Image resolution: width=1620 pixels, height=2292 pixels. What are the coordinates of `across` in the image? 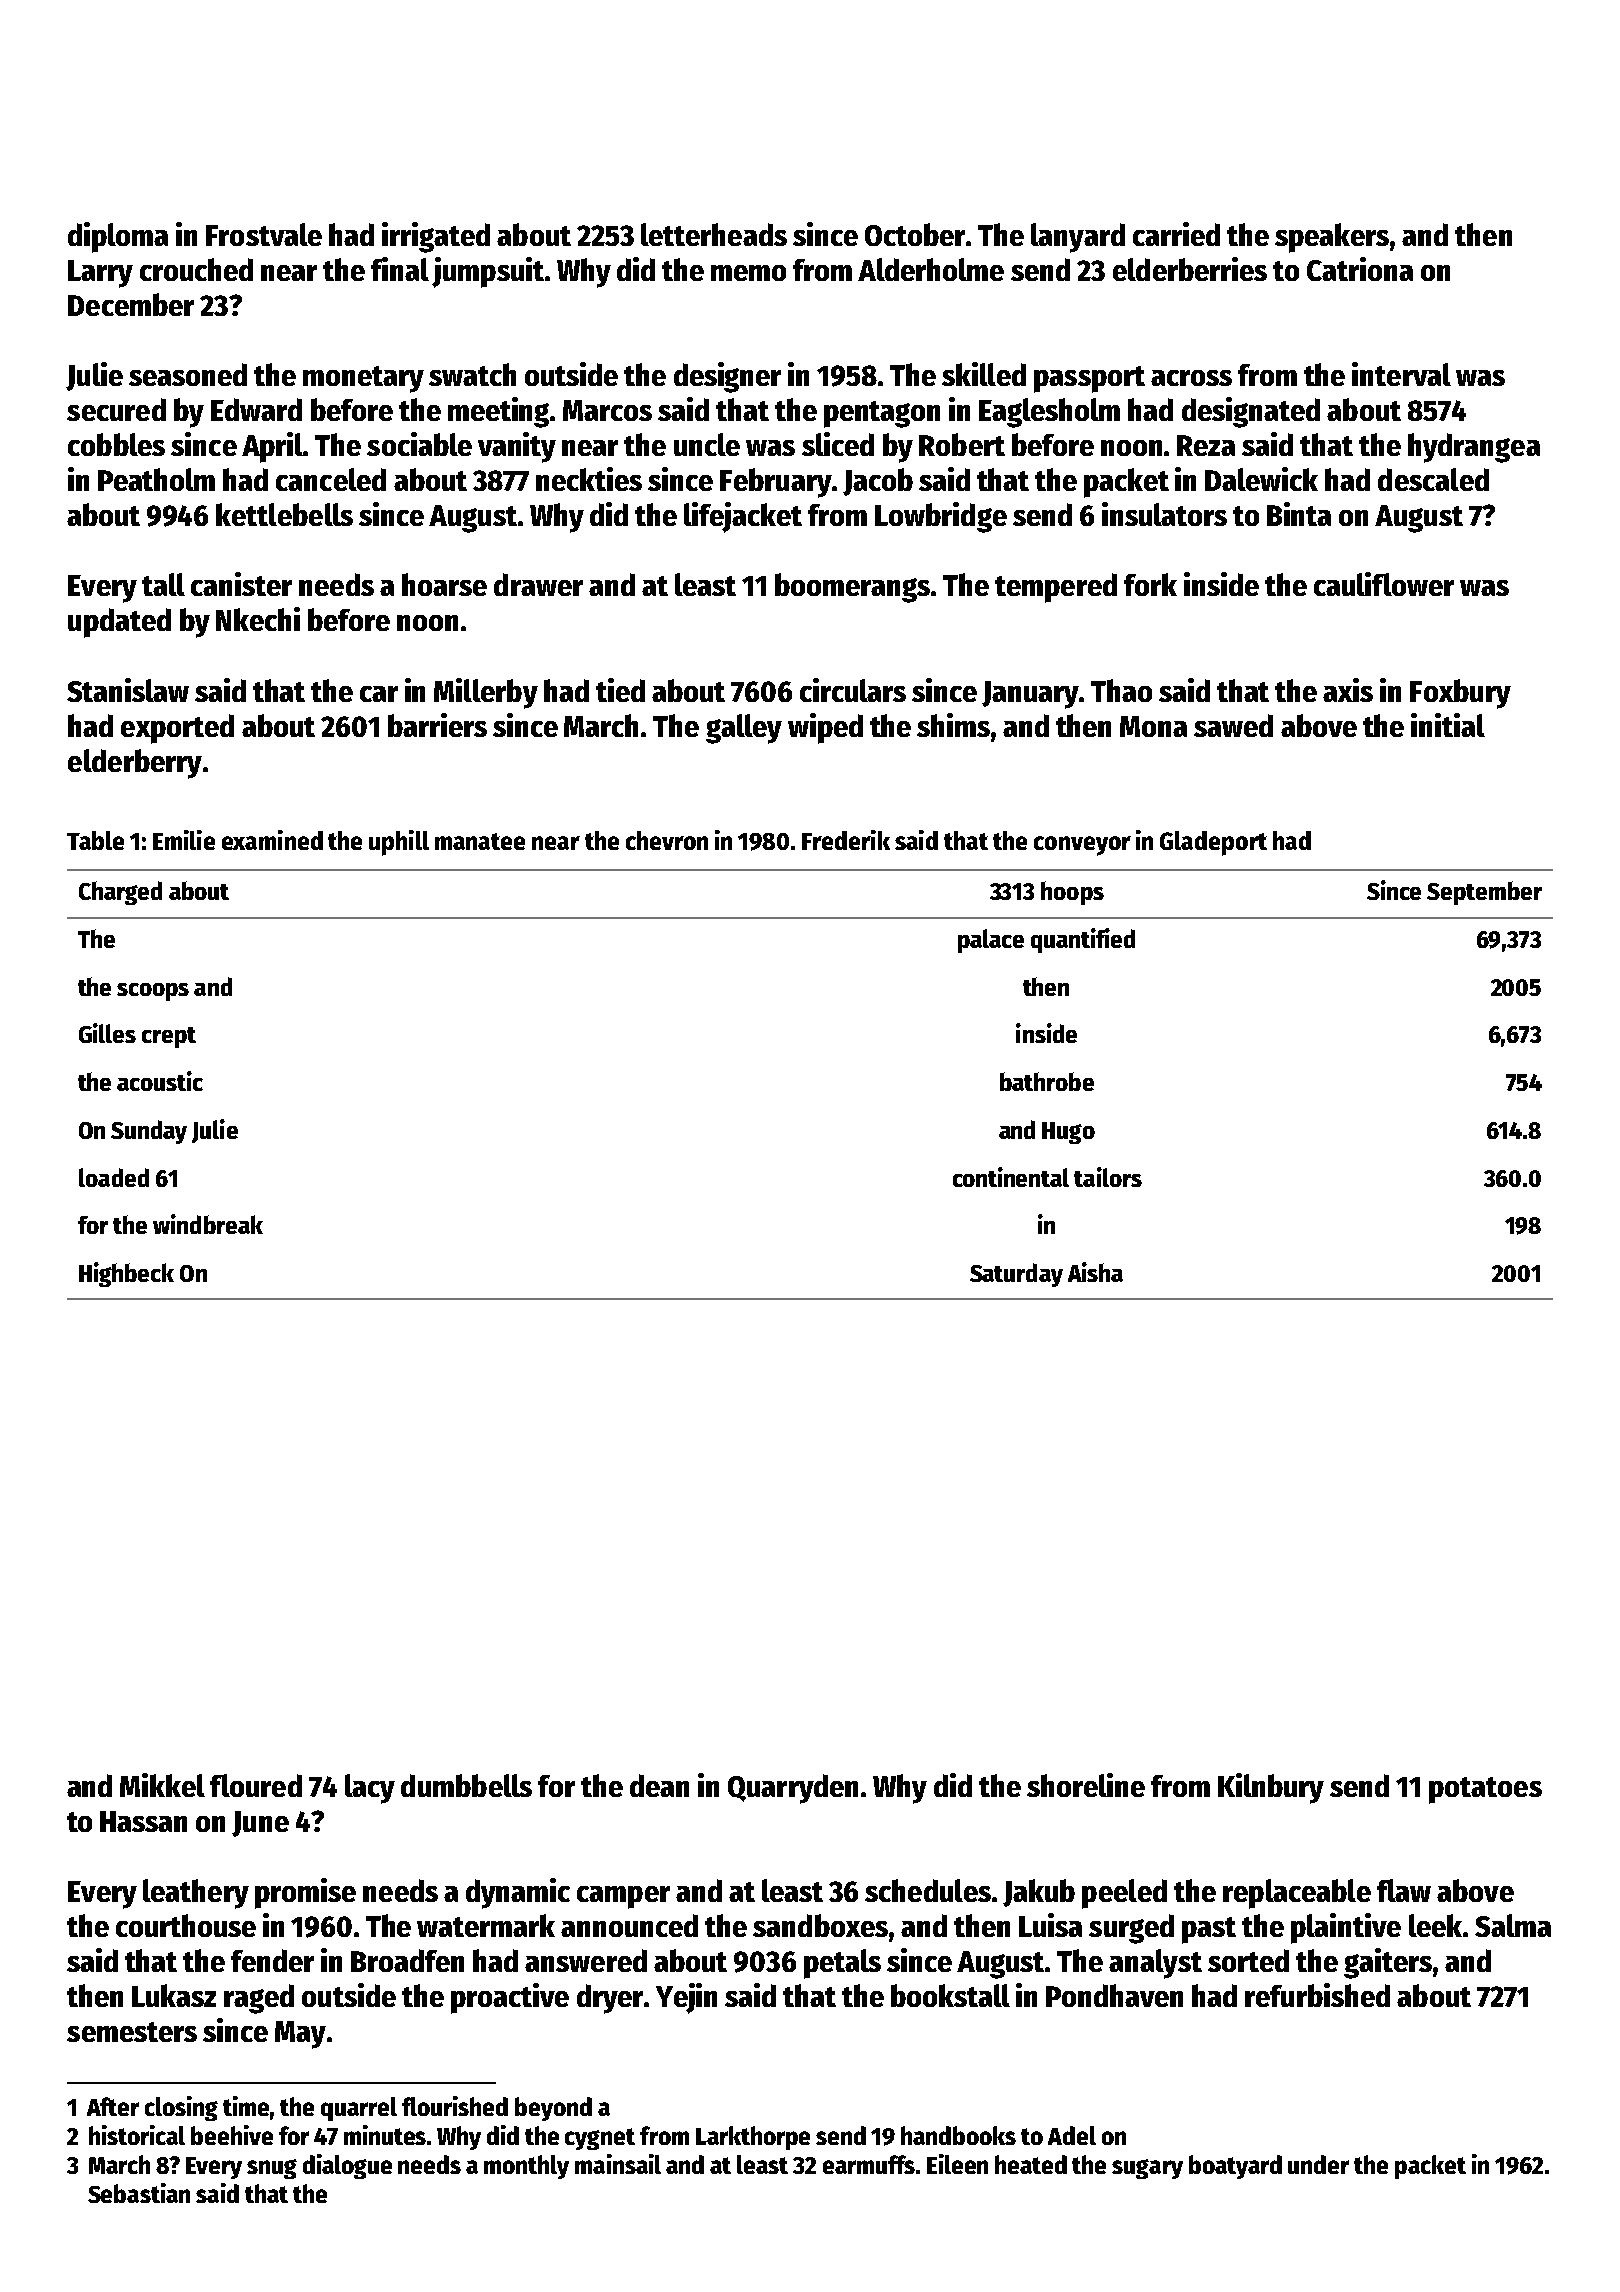 It's located at (1191, 378).
